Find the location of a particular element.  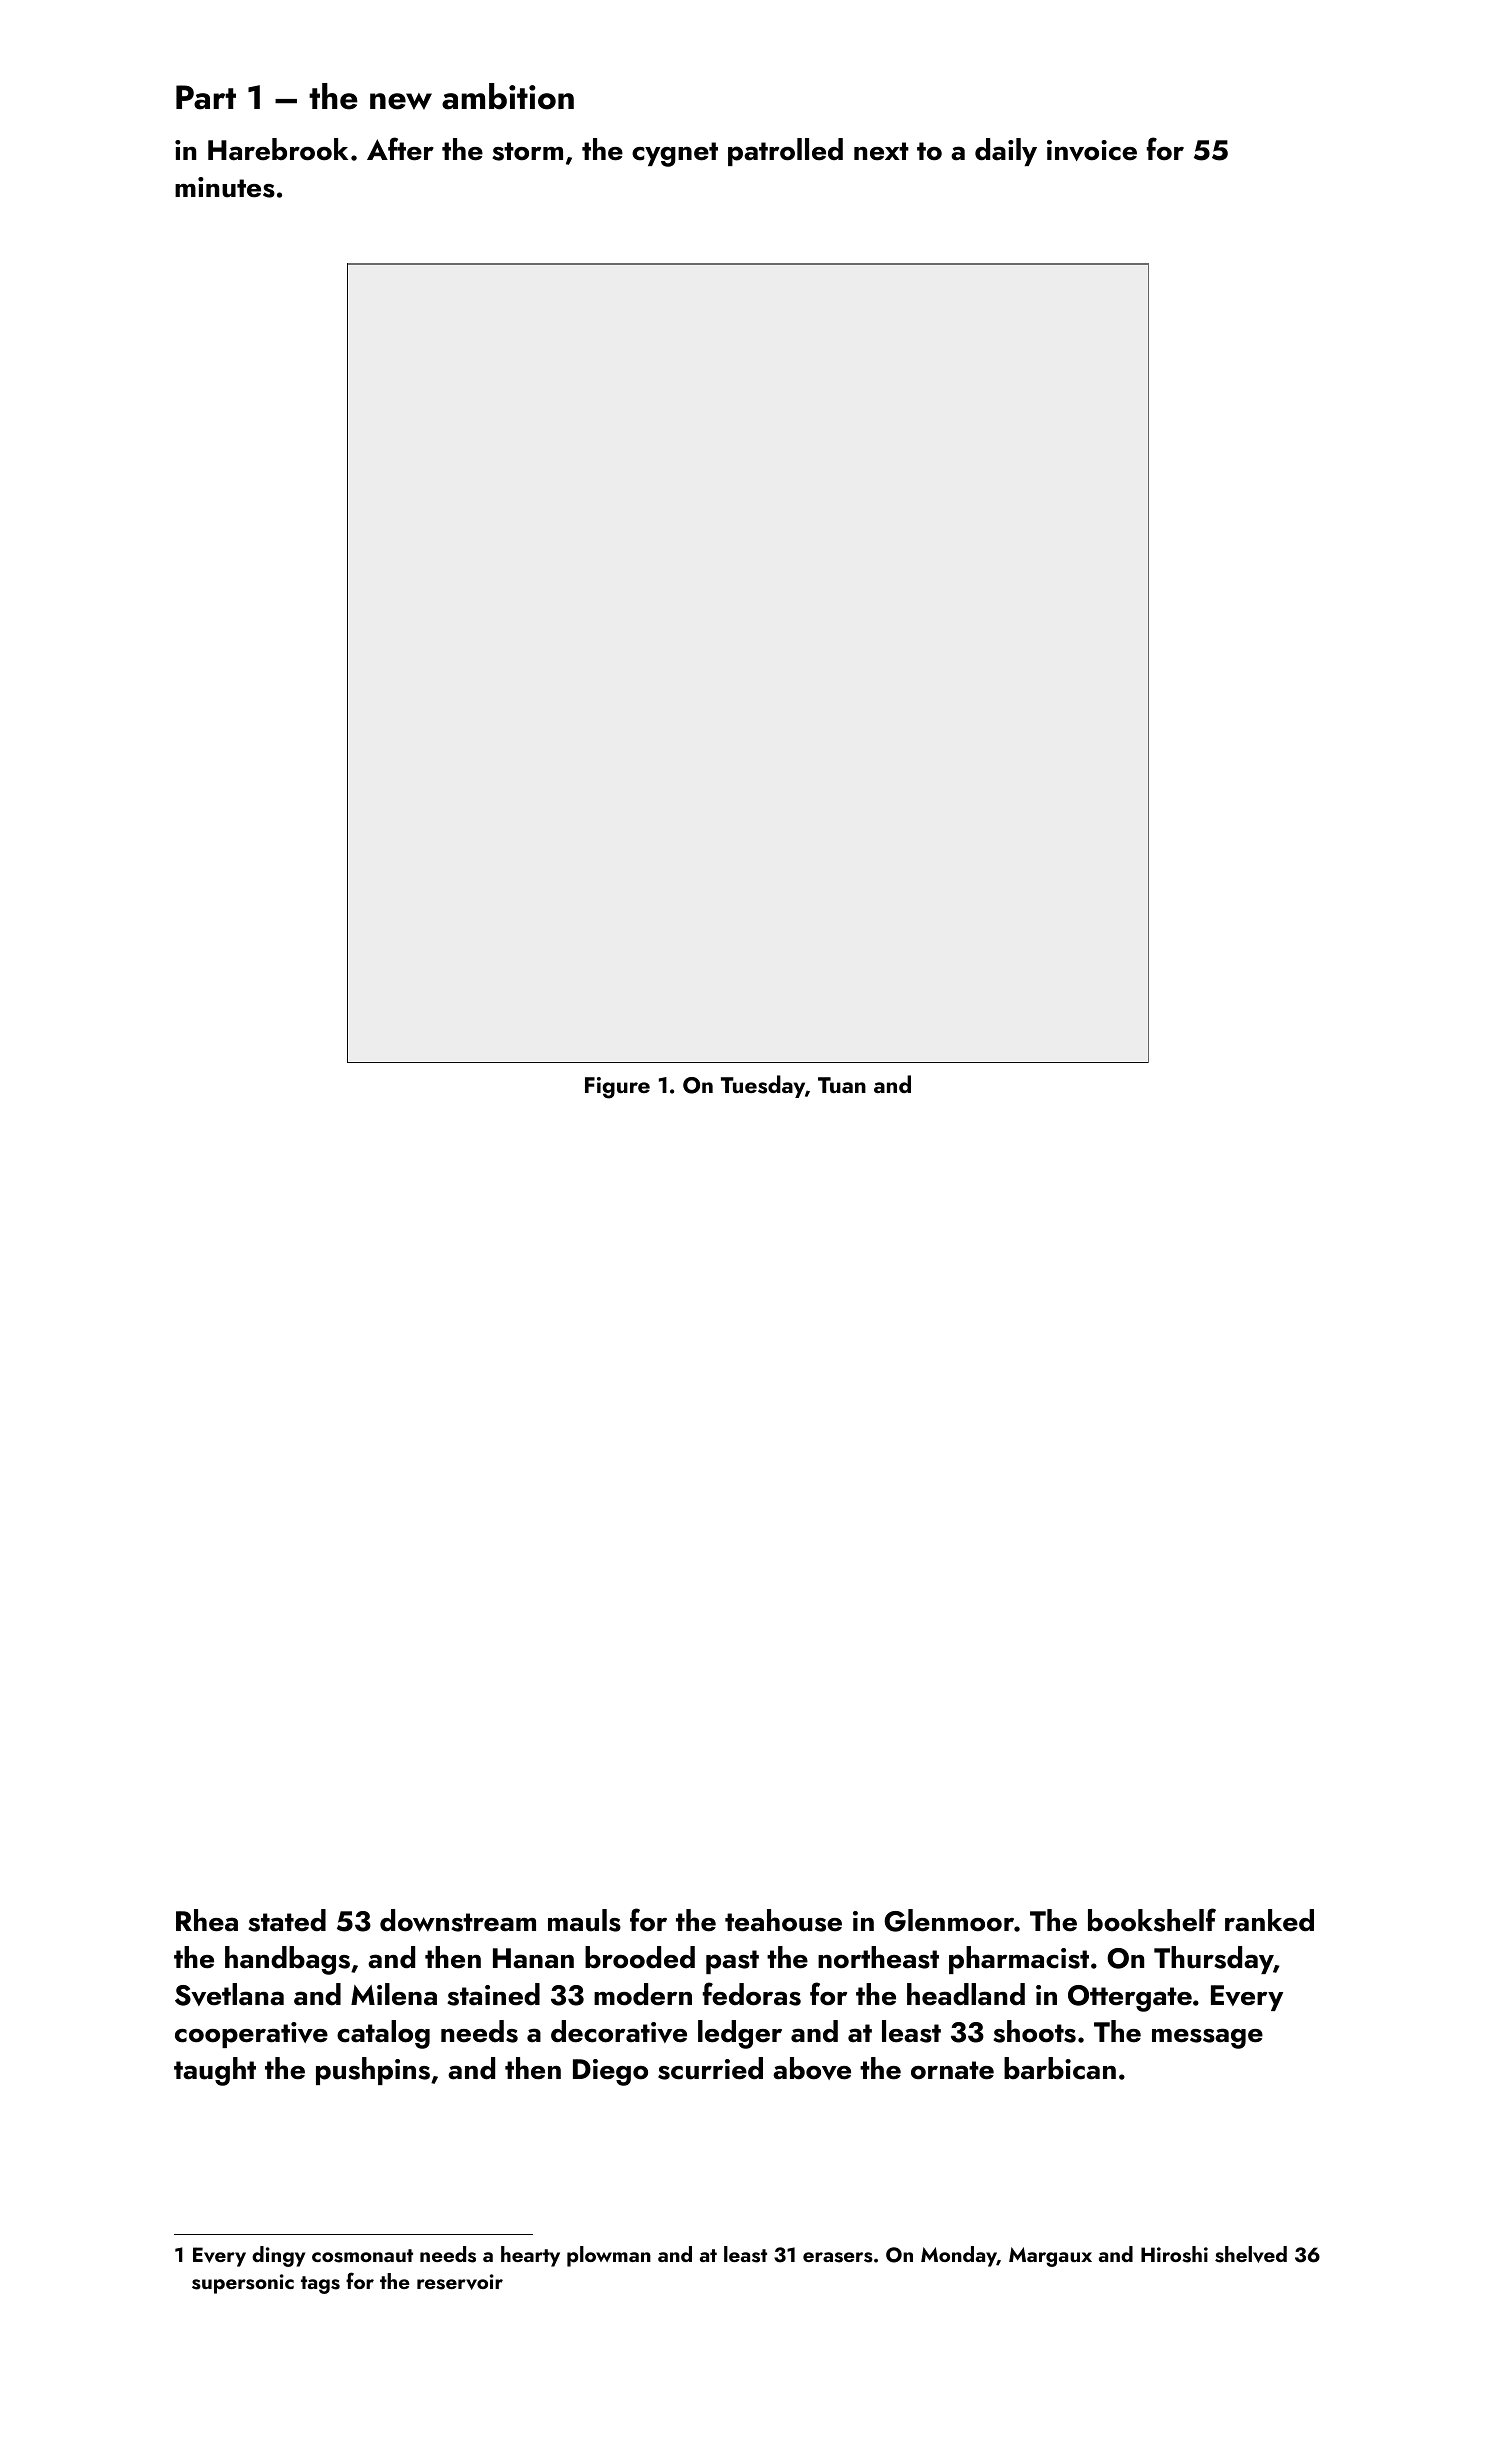

Figure is located at coordinates (617, 1088).
